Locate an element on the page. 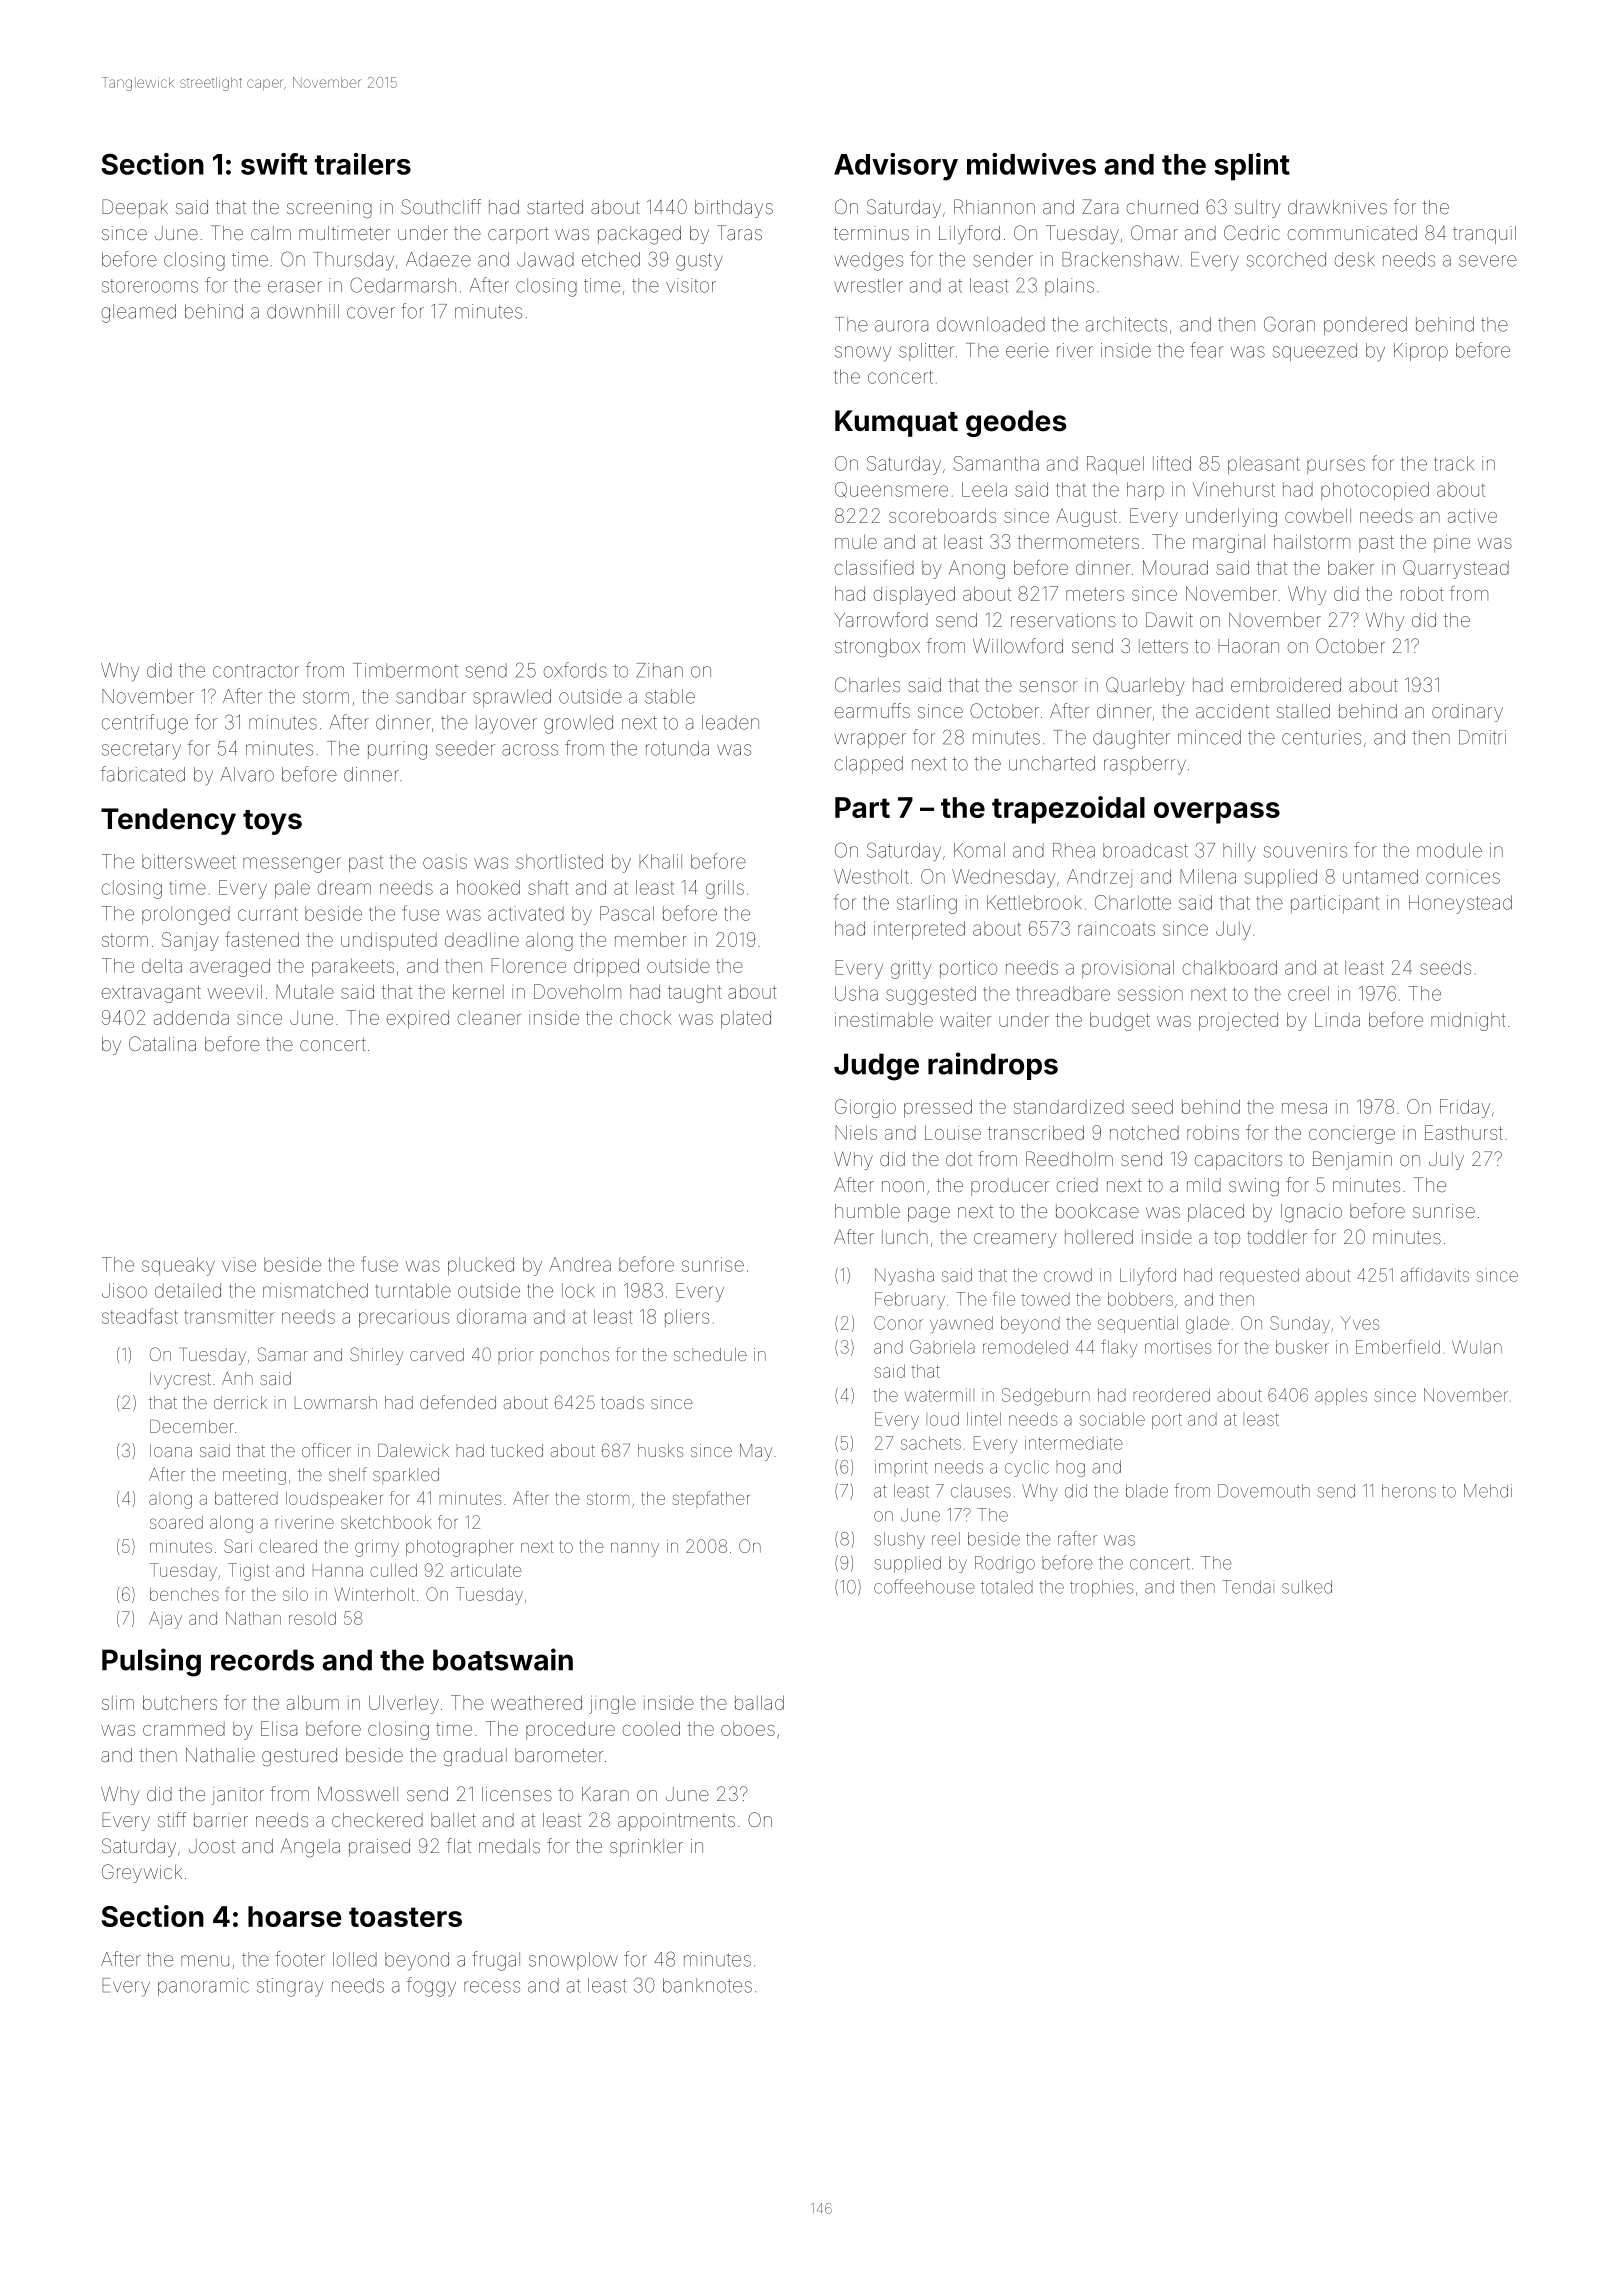 This document has height=2292, width=1620. panoramic is located at coordinates (203, 1987).
